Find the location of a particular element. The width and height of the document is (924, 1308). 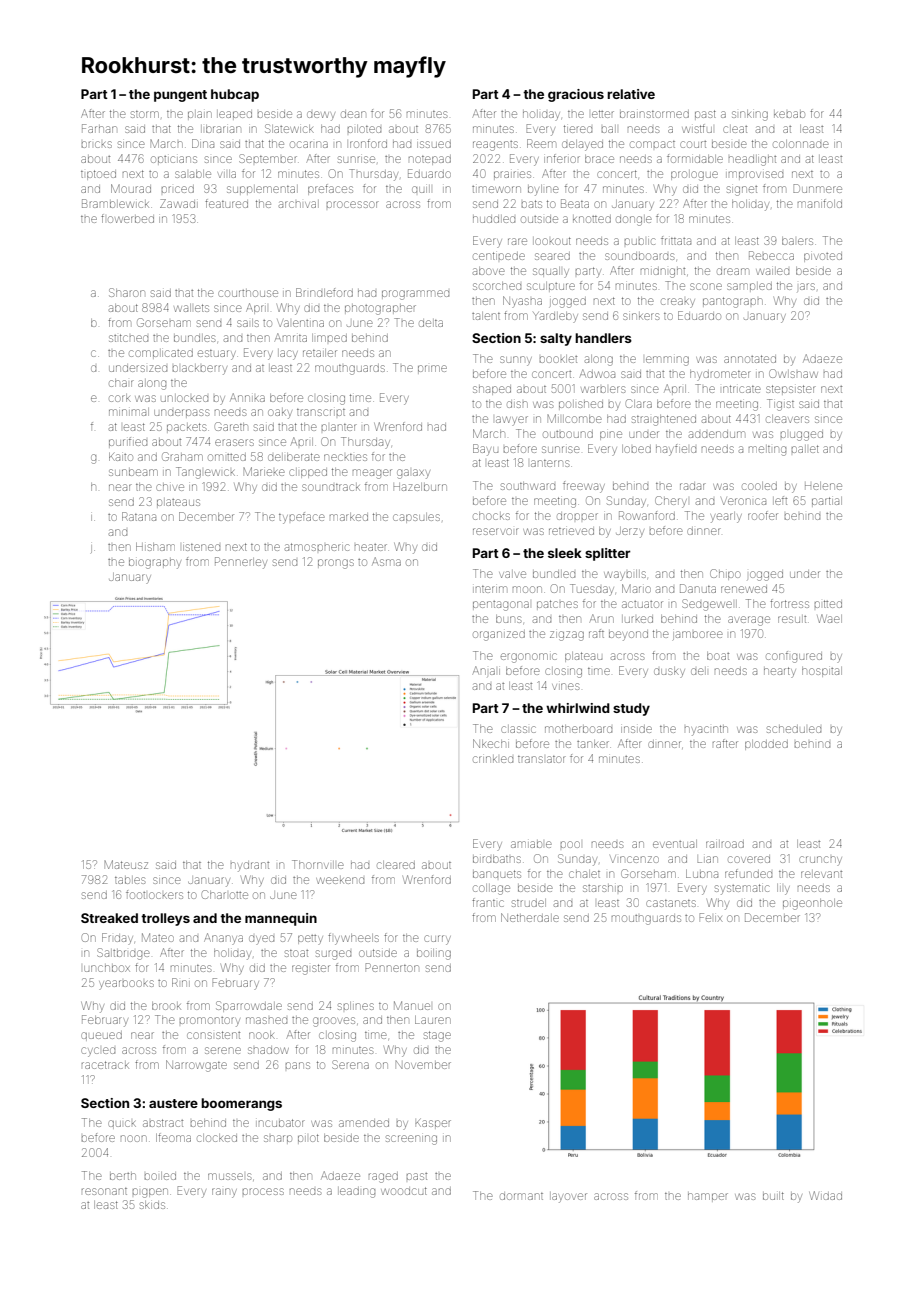

lily is located at coordinates (783, 889).
